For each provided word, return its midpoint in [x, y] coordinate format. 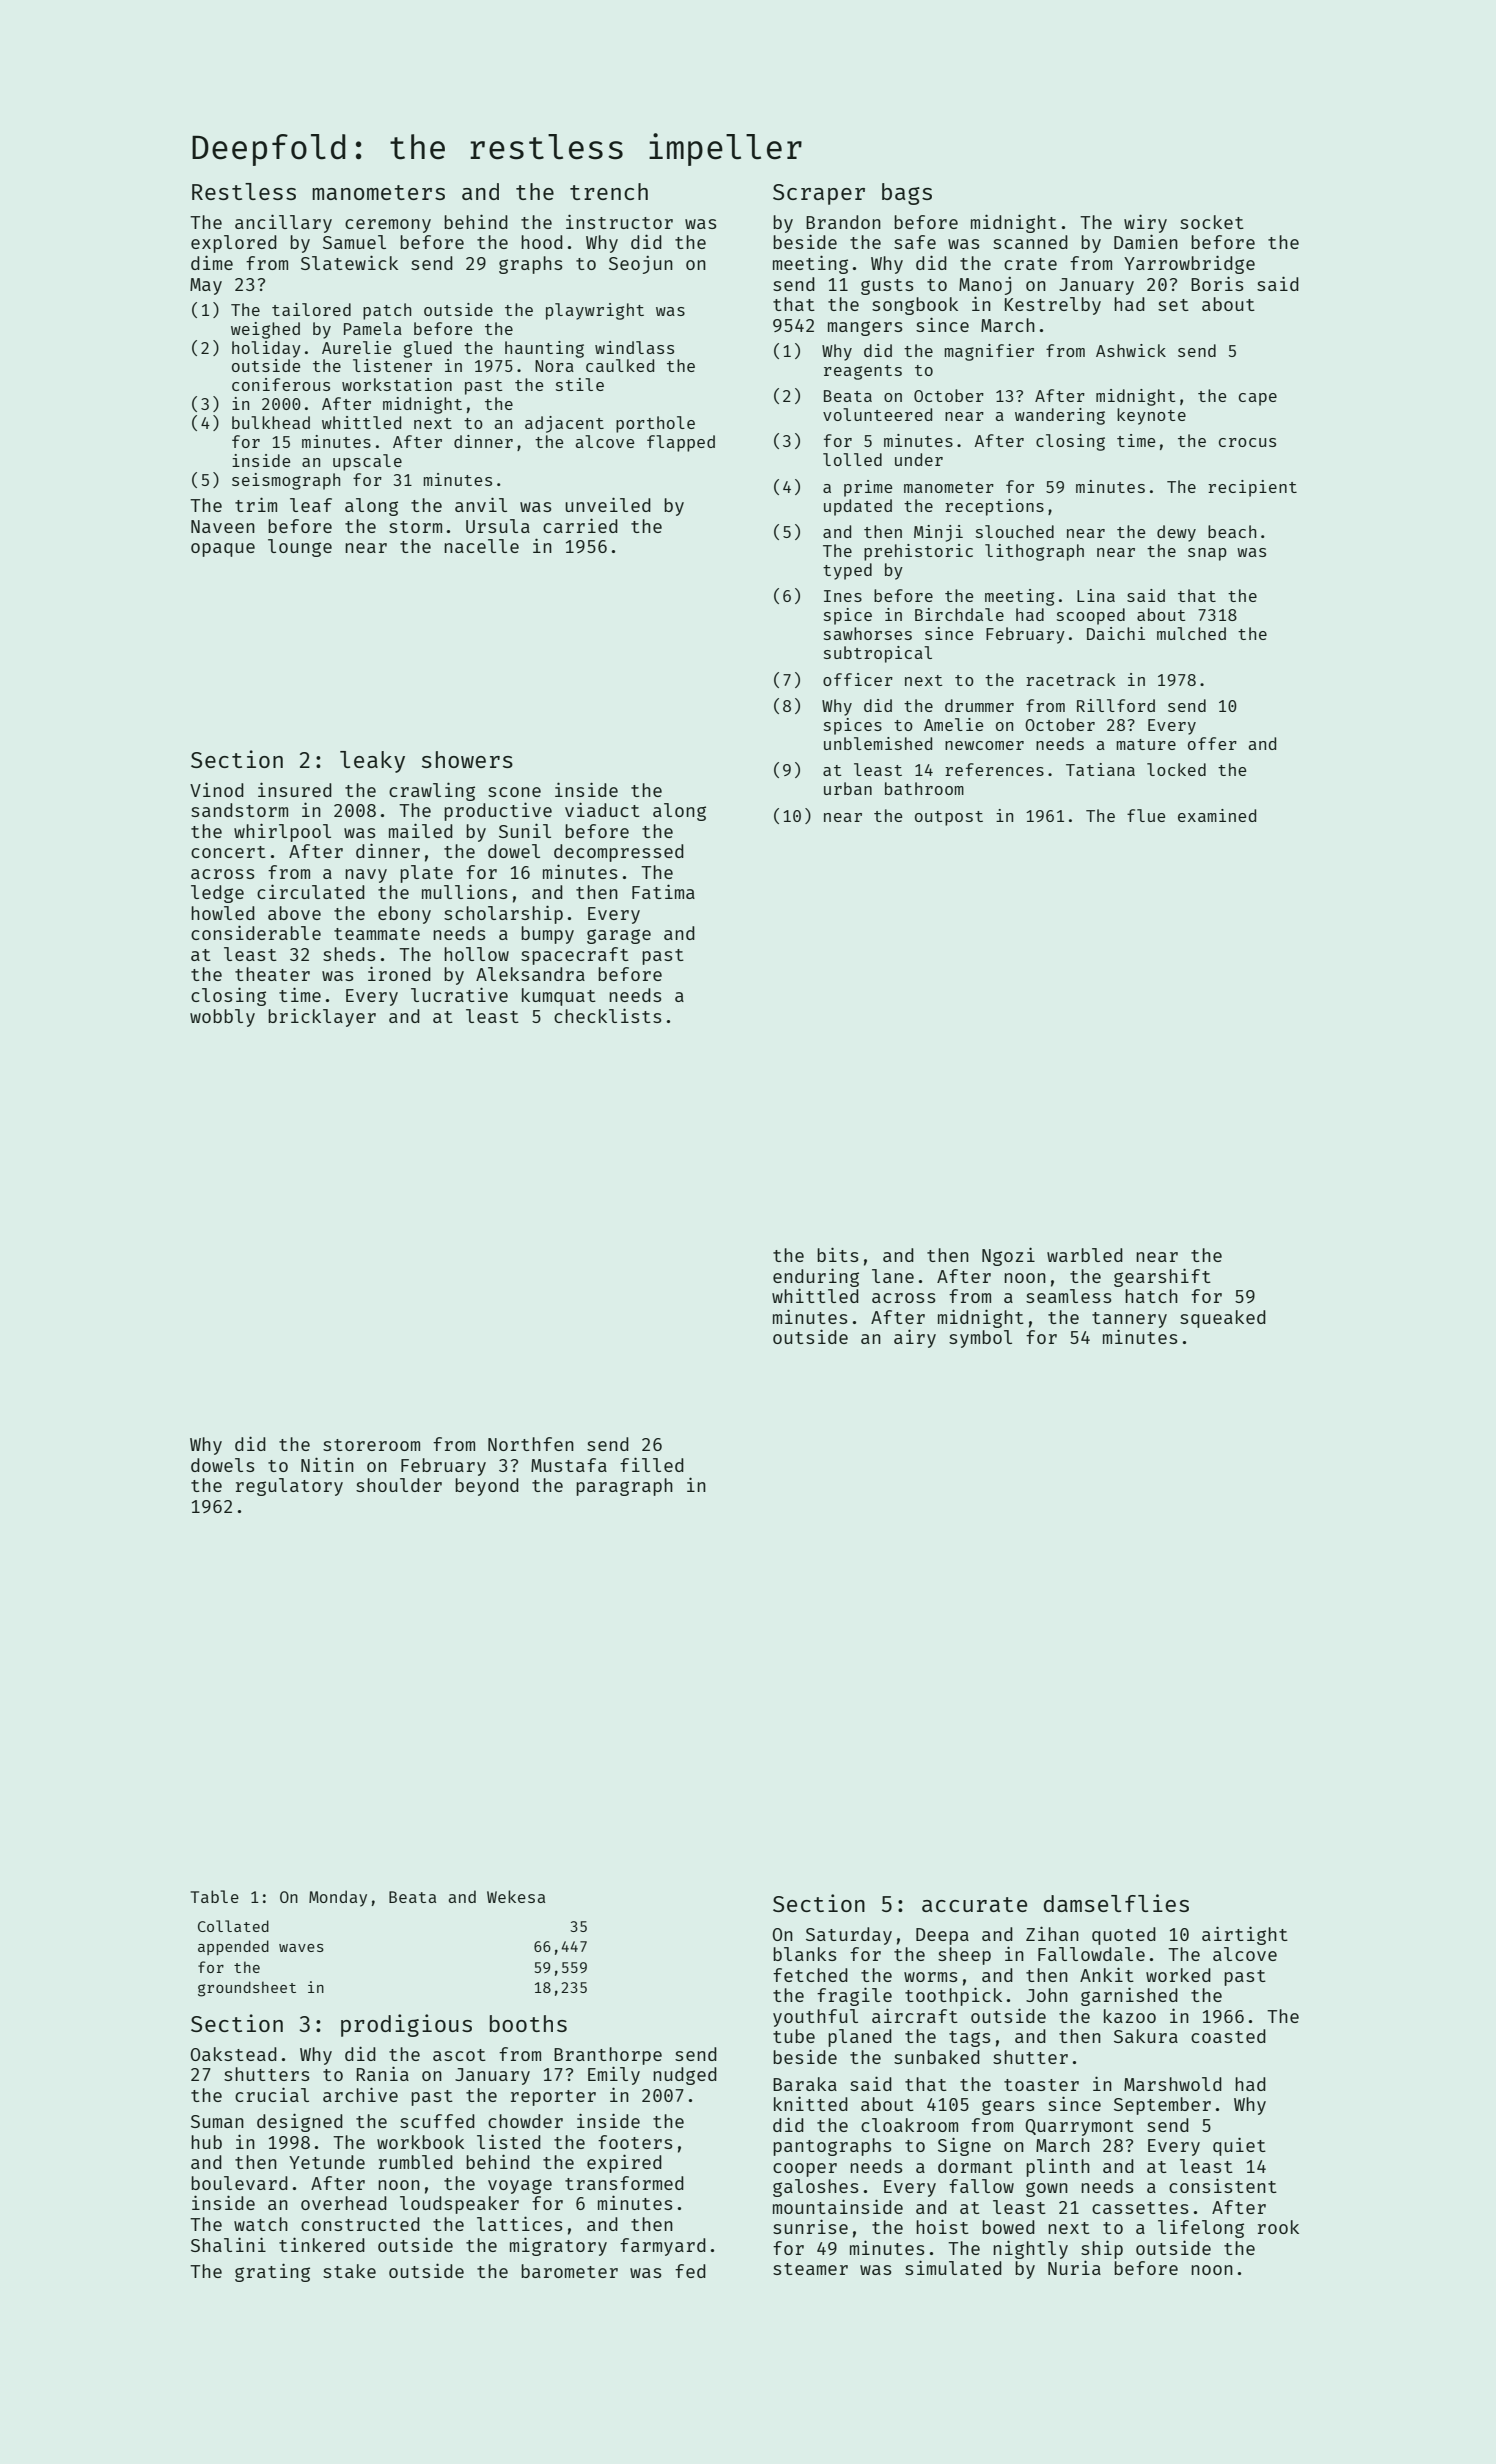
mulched [1191, 633]
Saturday [849, 1936]
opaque [223, 550]
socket [1212, 222]
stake [349, 2271]
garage [619, 936]
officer [858, 679]
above [294, 913]
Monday [338, 1898]
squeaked [1223, 1319]
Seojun [641, 265]
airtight [1245, 1935]
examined [1217, 815]
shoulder [399, 1485]
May [206, 286]
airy [915, 1338]
